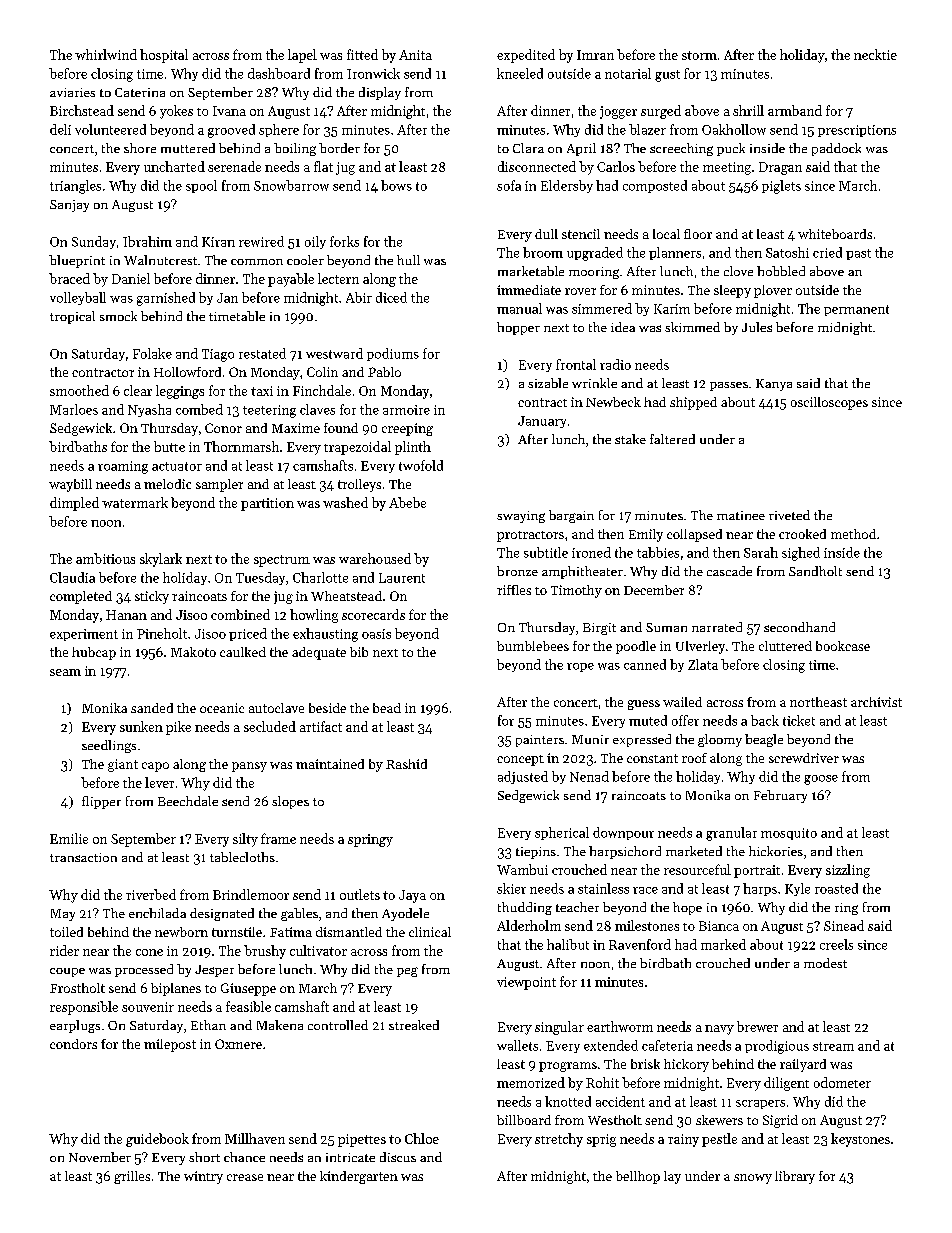 The image size is (952, 1233). I want to click on Imran, so click(595, 55).
